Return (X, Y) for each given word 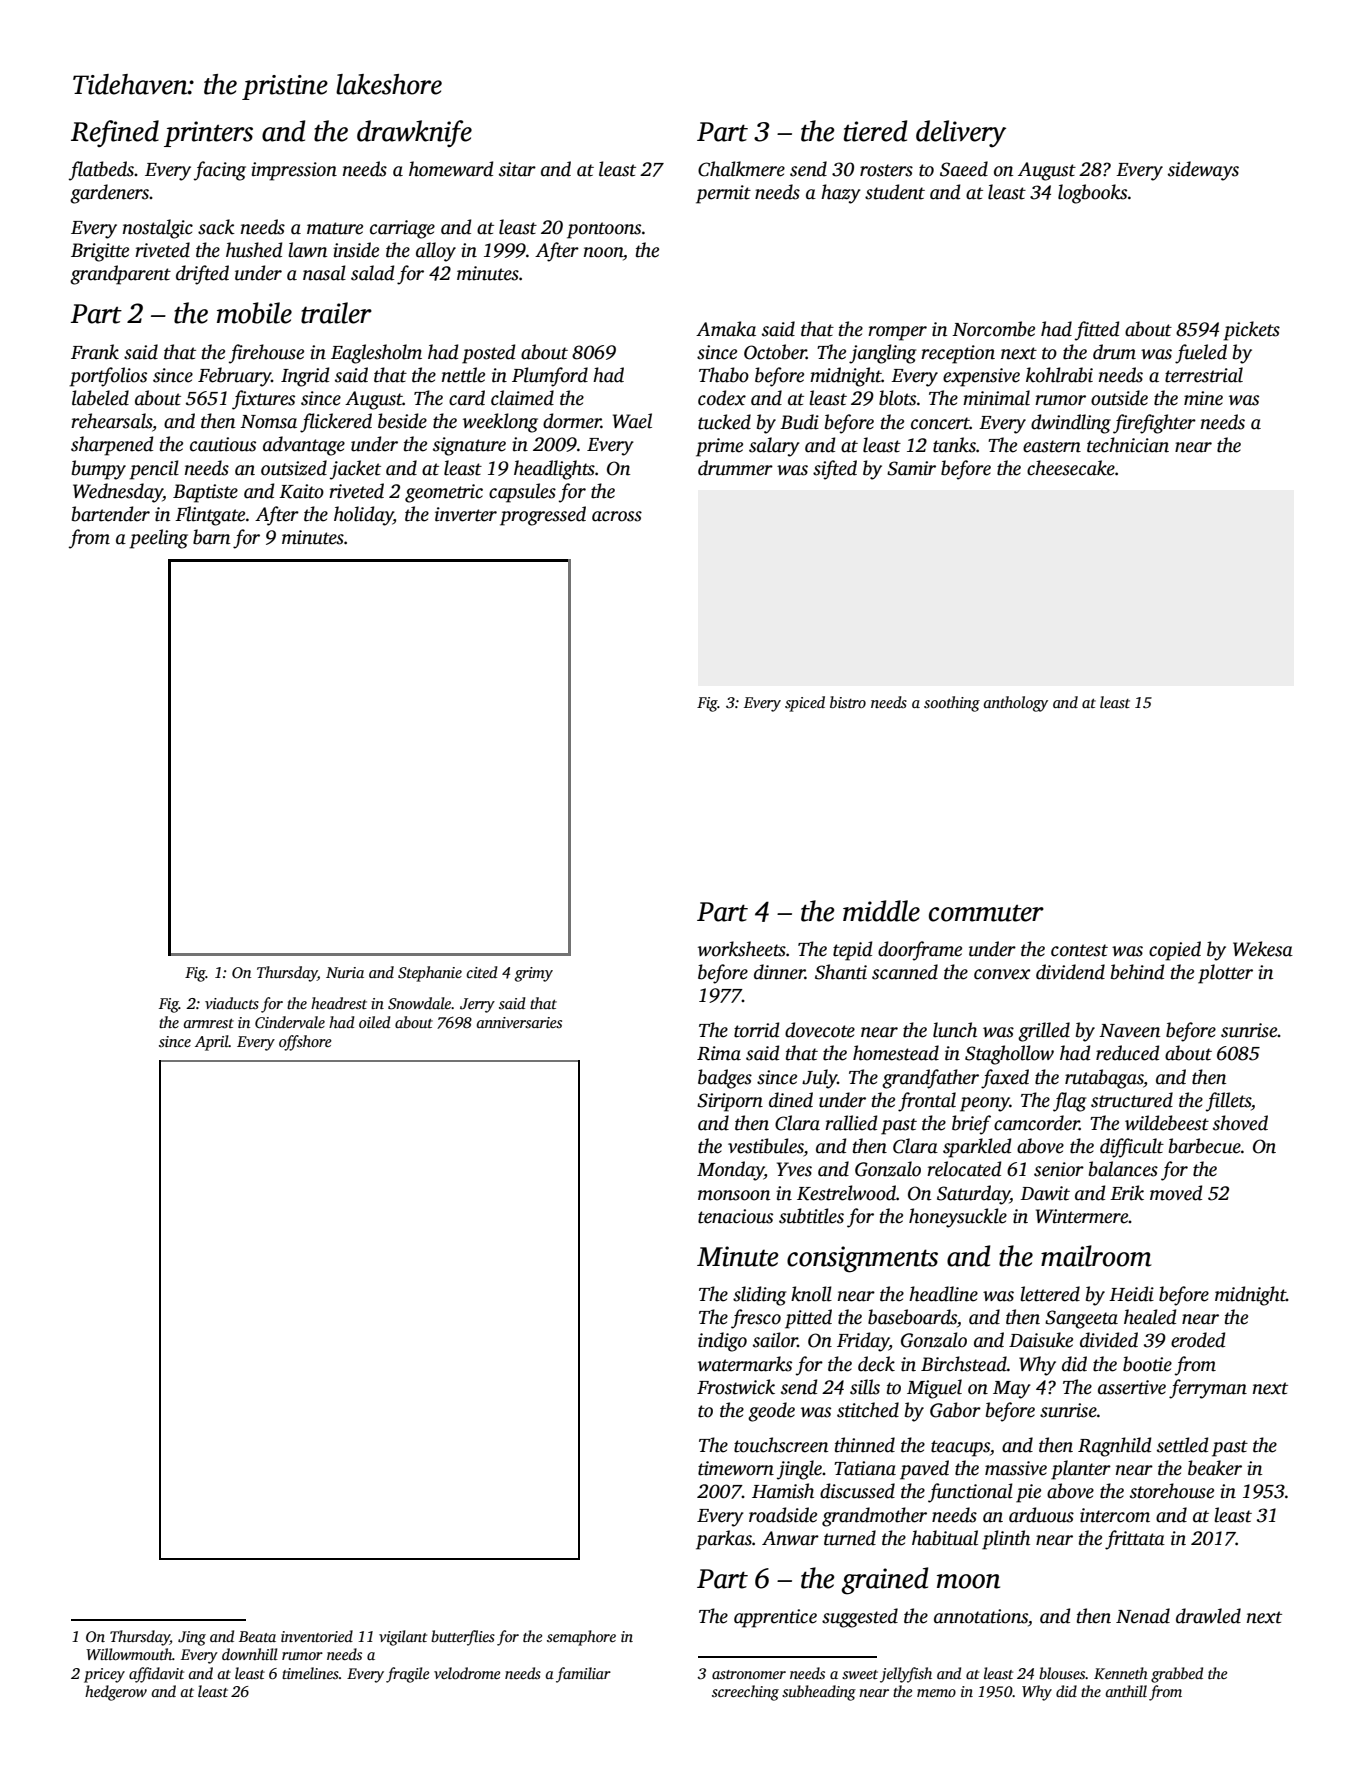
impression (294, 171)
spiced (805, 704)
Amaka (726, 329)
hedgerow (116, 1693)
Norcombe (993, 329)
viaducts (232, 1003)
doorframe (920, 951)
